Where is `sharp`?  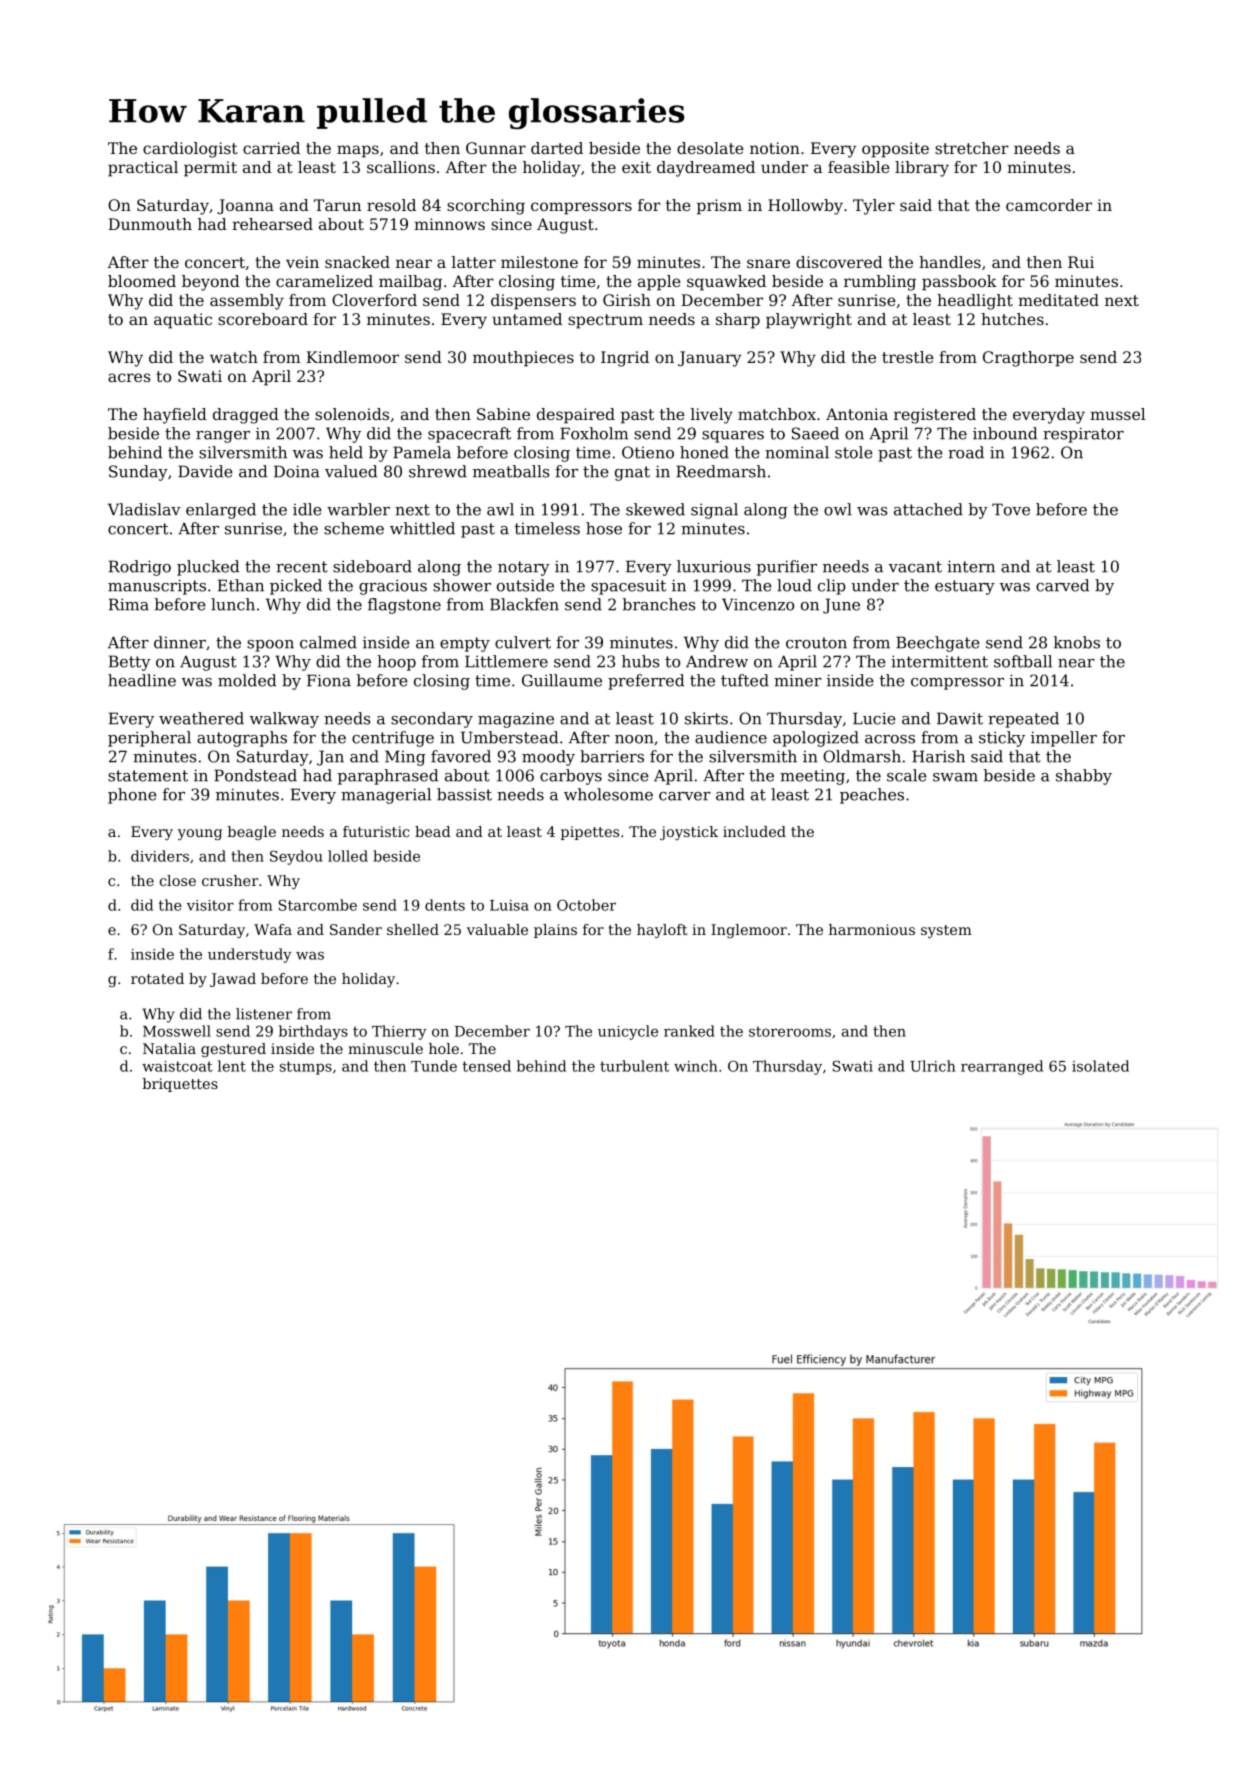 sharp is located at coordinates (738, 321).
